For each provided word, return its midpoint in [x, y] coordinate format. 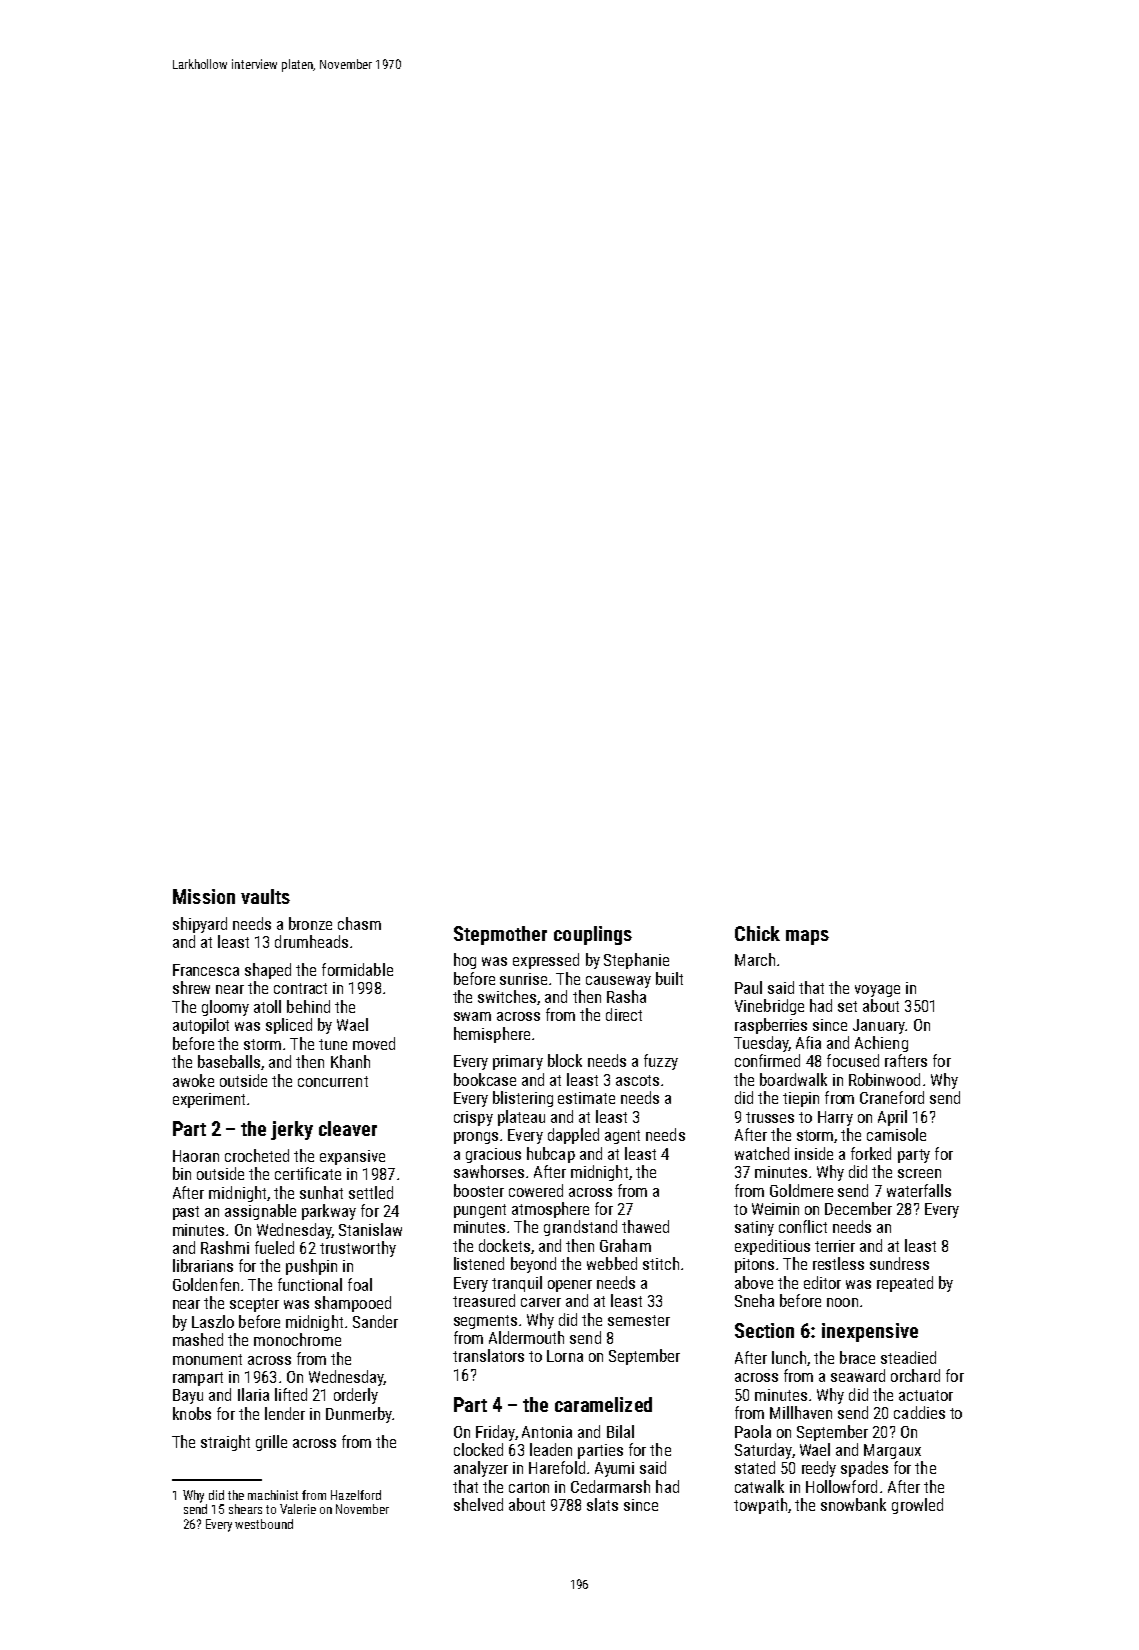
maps [807, 937]
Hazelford [356, 1495]
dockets [504, 1245]
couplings [593, 935]
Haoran [196, 1156]
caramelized [603, 1404]
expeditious [772, 1247]
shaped [268, 971]
